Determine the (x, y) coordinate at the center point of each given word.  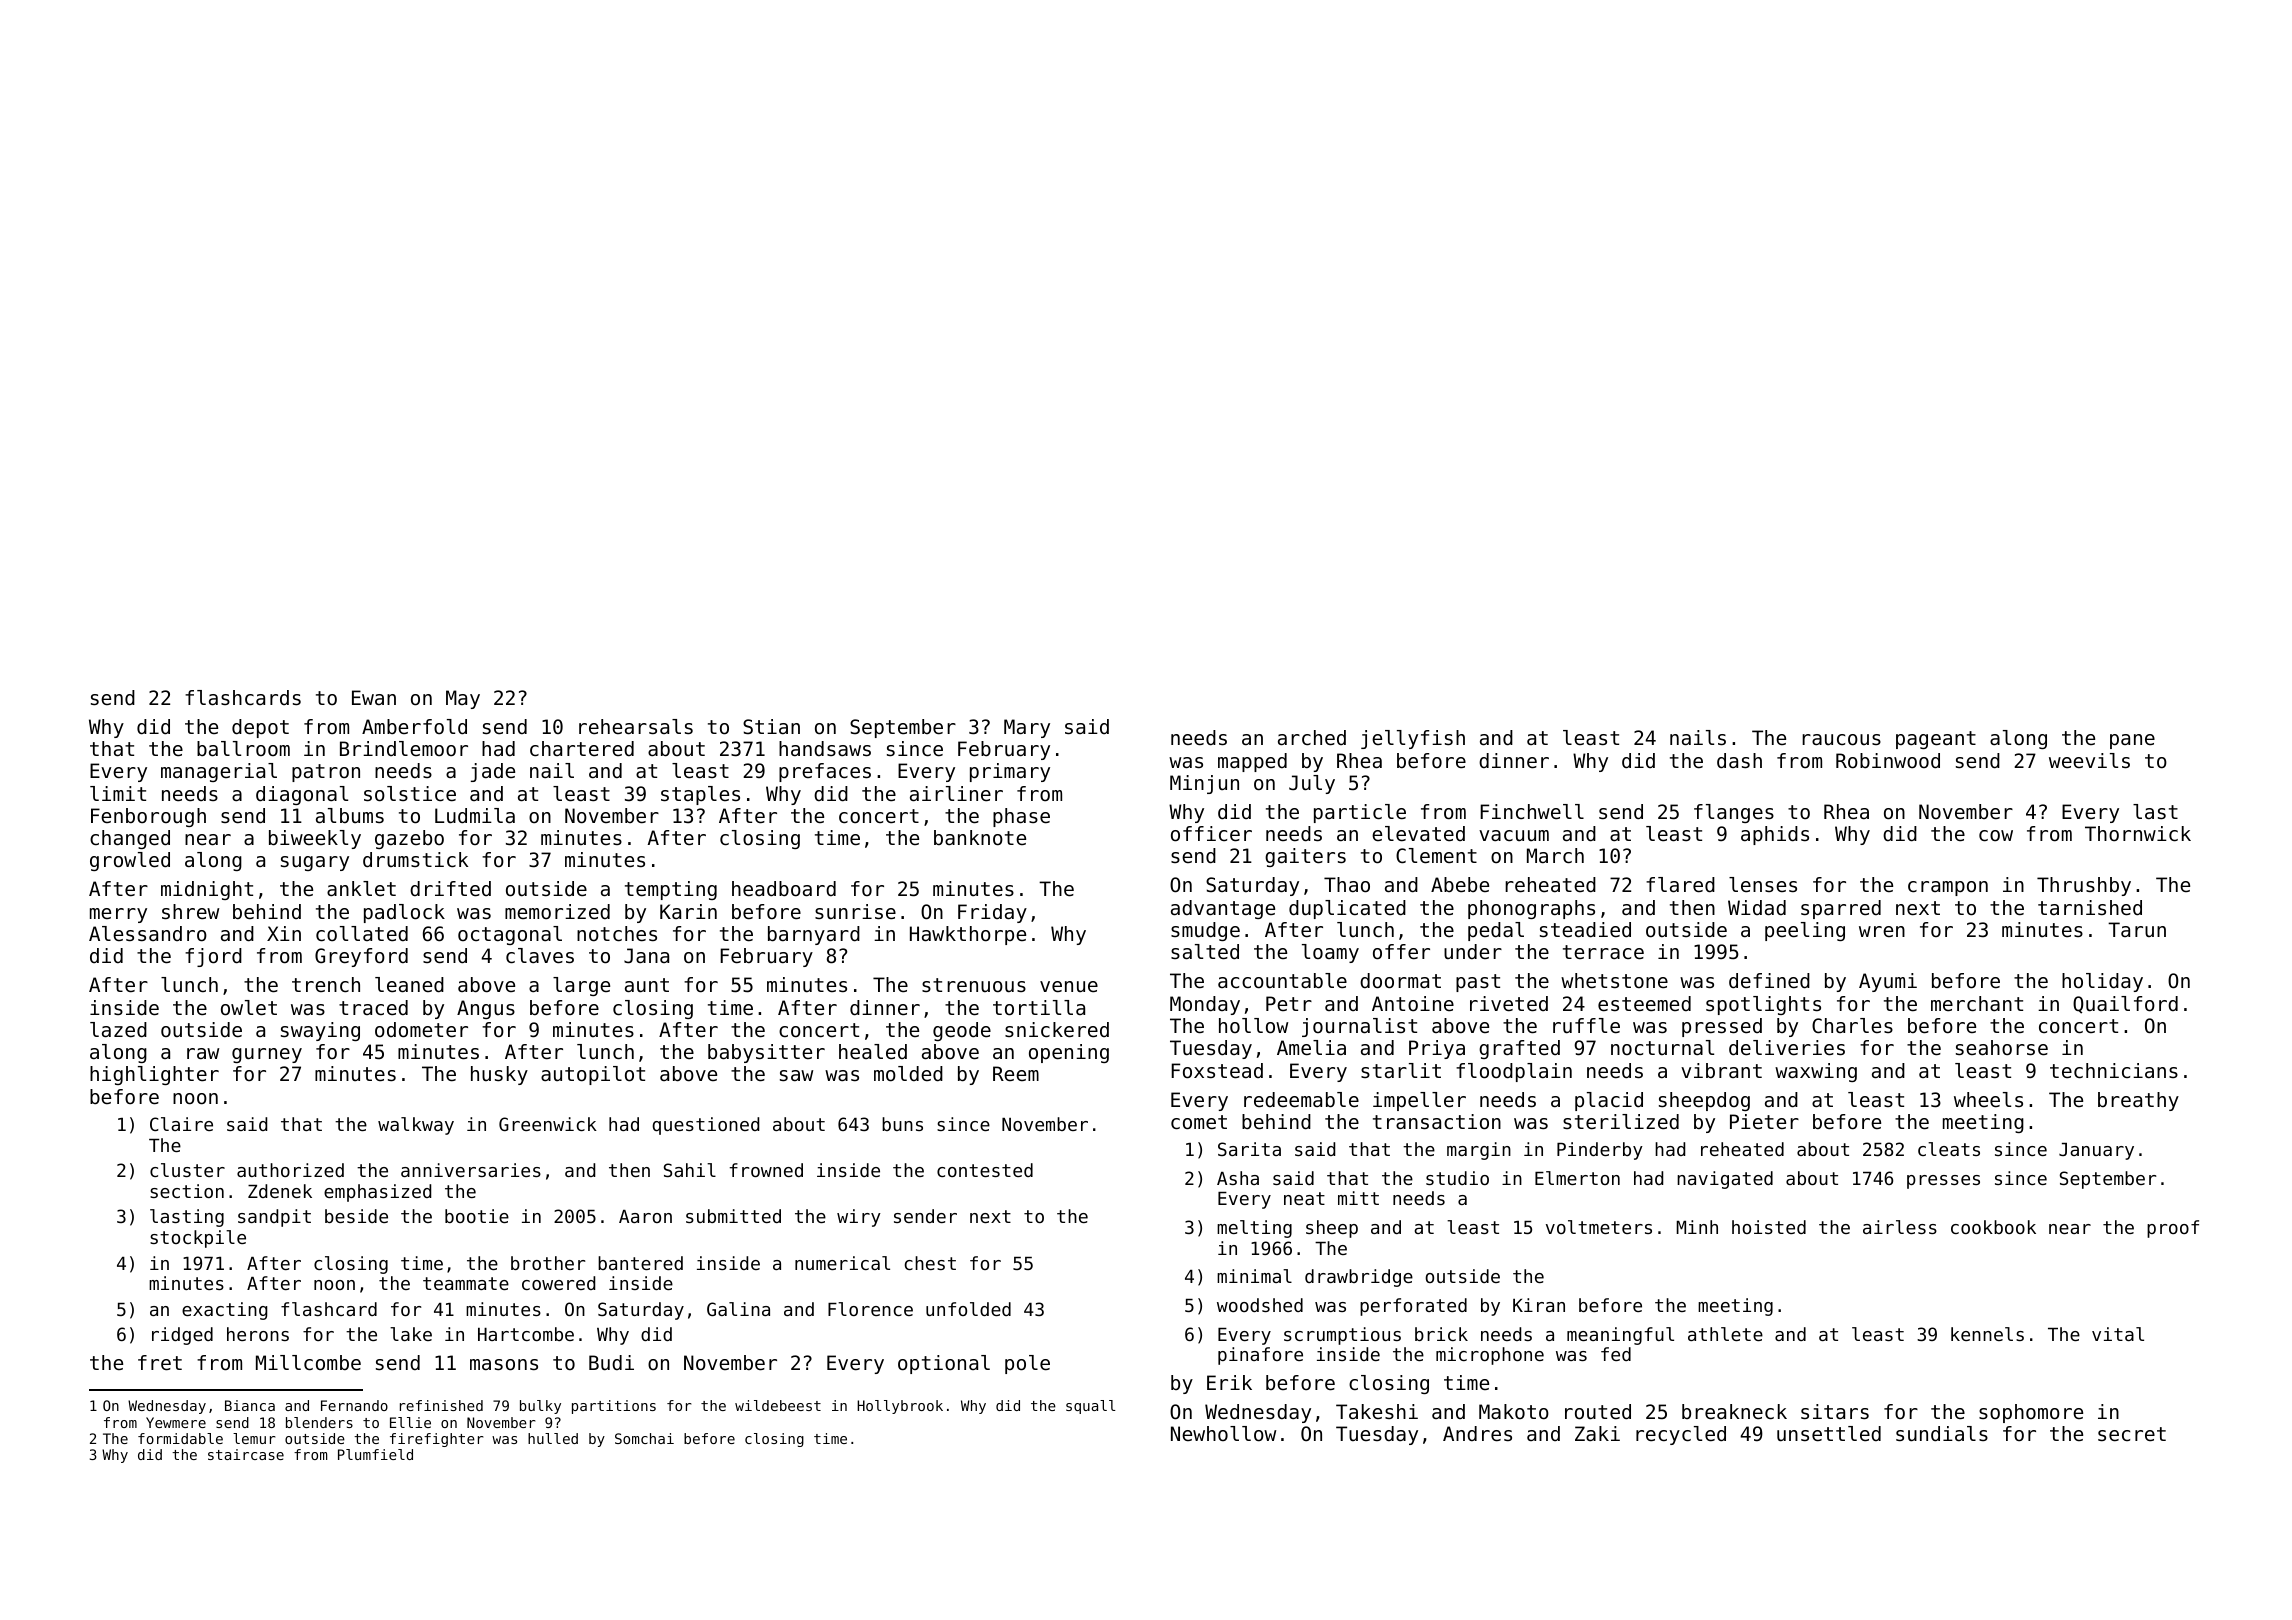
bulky (540, 1407)
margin (1479, 1151)
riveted (1509, 1004)
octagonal (510, 935)
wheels (1988, 1100)
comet (1199, 1122)
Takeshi (1377, 1411)
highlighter (154, 1075)
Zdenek (280, 1191)
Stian (771, 726)
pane (2132, 741)
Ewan (374, 697)
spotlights (1763, 1005)
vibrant (1721, 1070)
